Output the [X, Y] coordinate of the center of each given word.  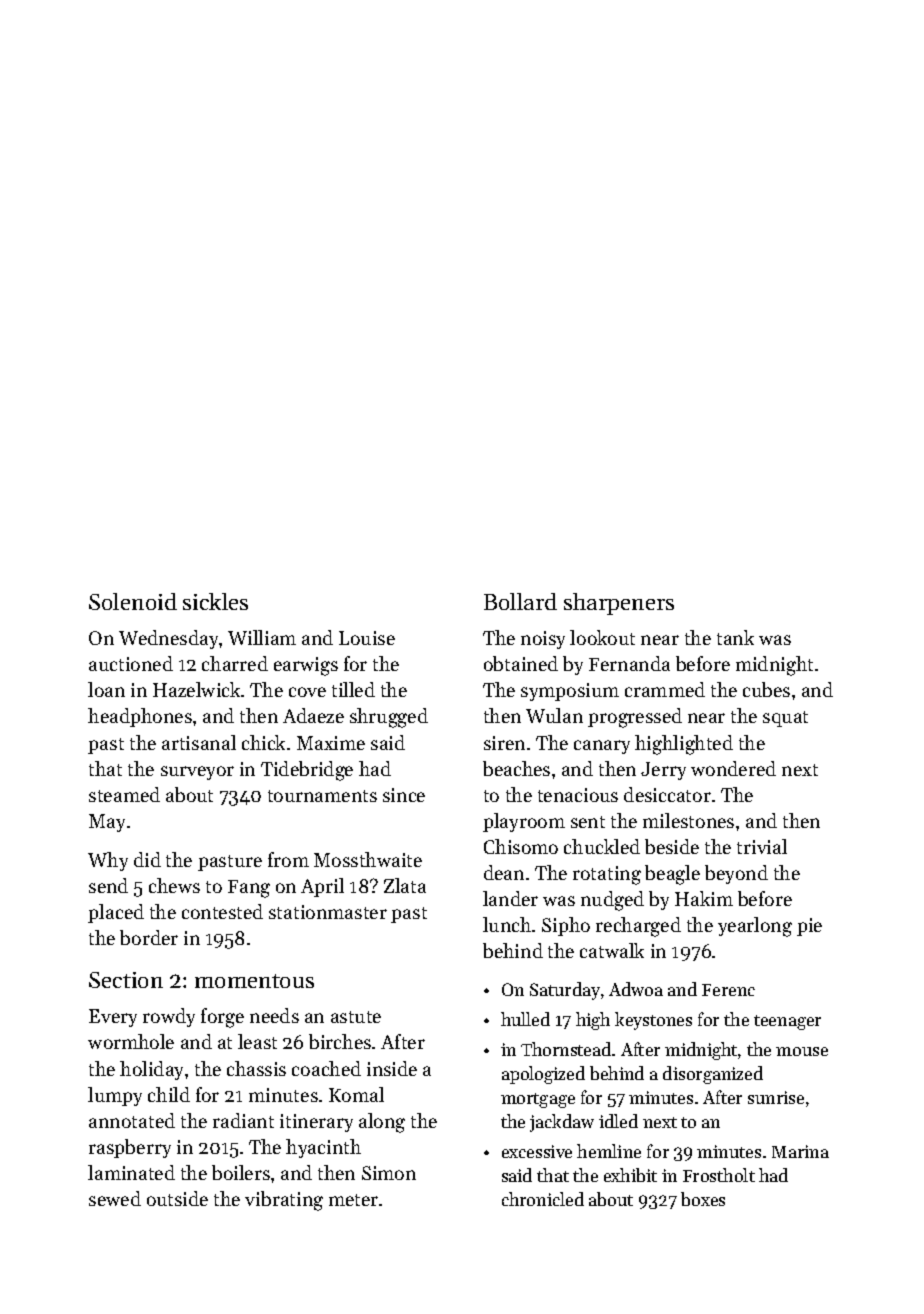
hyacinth [323, 1148]
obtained [521, 663]
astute [356, 1017]
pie [809, 927]
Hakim [704, 898]
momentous [254, 981]
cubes [766, 689]
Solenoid [133, 601]
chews [174, 885]
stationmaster [328, 912]
